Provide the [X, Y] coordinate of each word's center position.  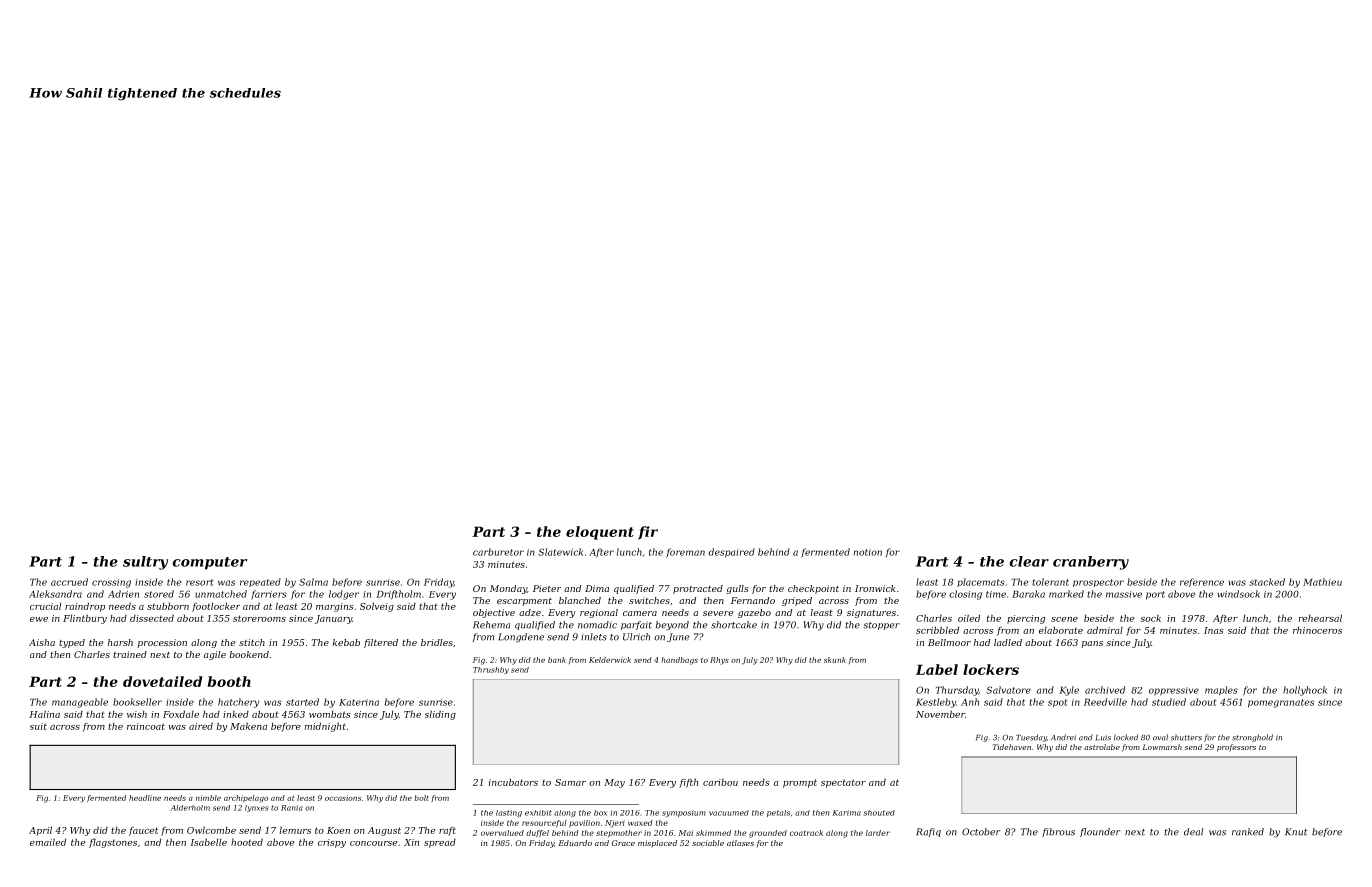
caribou [720, 782]
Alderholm [190, 808]
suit [38, 726]
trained [130, 654]
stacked [1267, 582]
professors [1236, 748]
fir [648, 533]
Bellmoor [949, 642]
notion [868, 552]
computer [210, 563]
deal [1193, 832]
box [600, 813]
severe [718, 613]
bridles [437, 642]
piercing [1026, 619]
